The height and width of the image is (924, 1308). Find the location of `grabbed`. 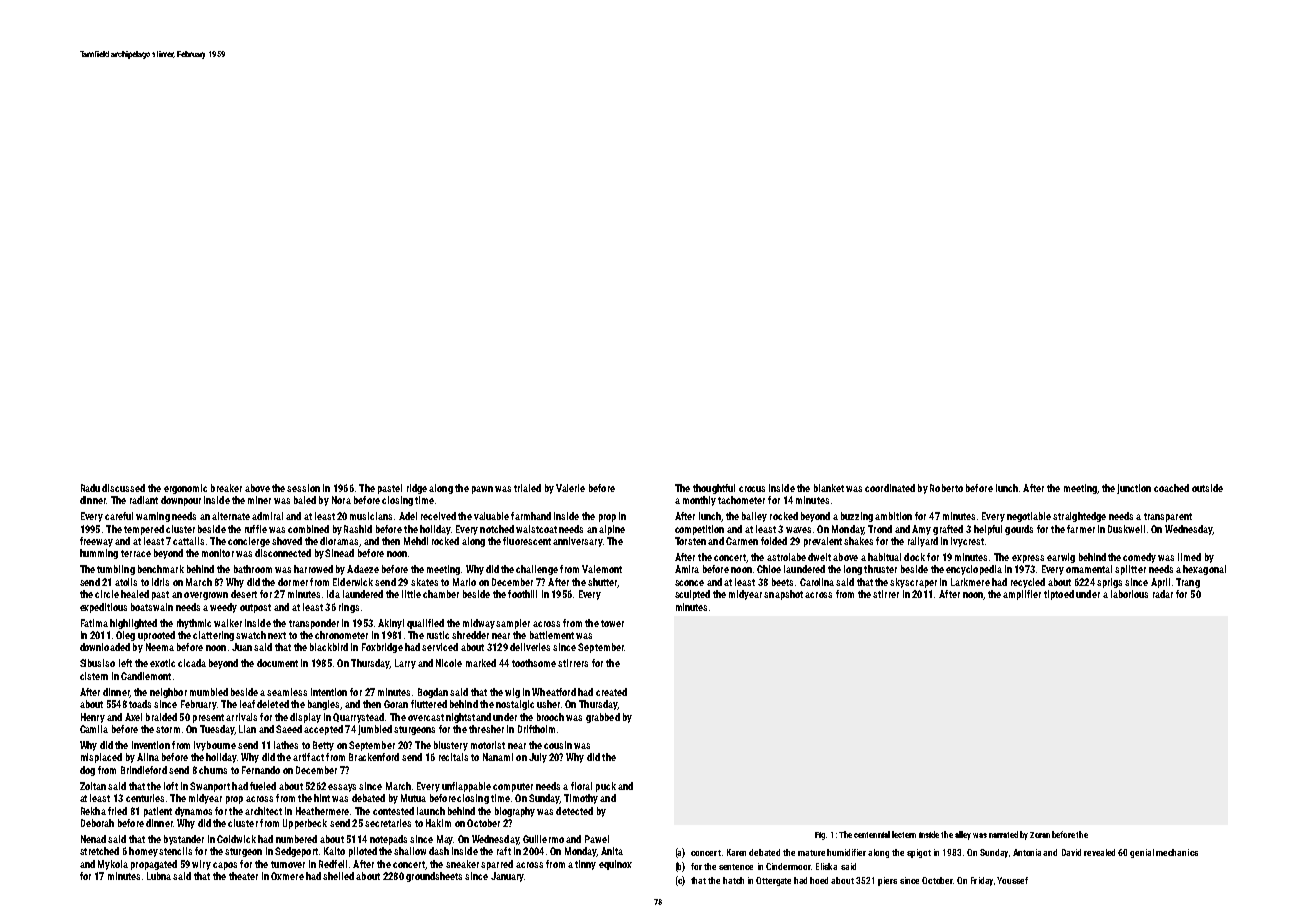

grabbed is located at coordinates (603, 718).
